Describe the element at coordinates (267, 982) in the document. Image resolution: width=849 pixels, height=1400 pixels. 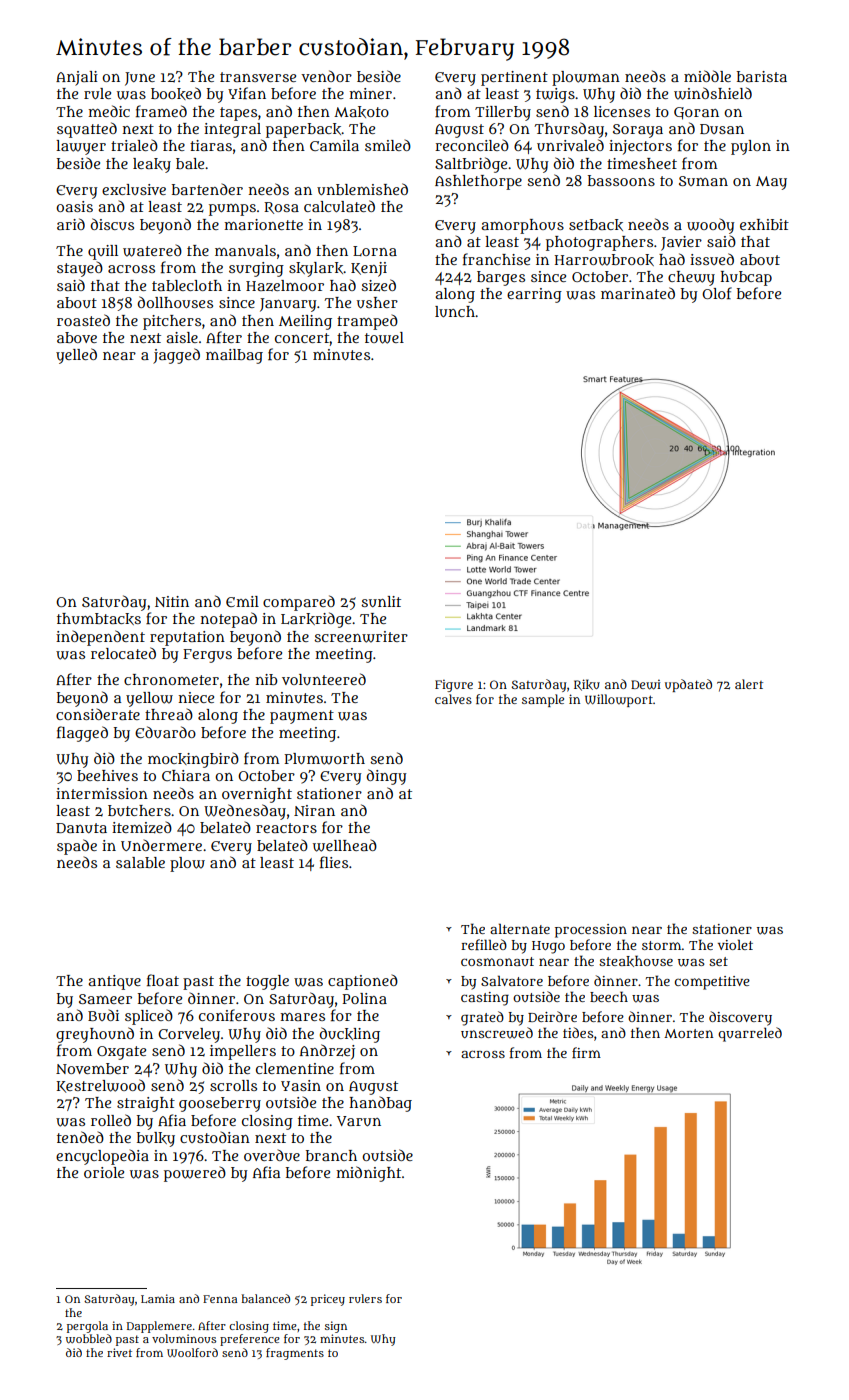
I see `toggle` at that location.
